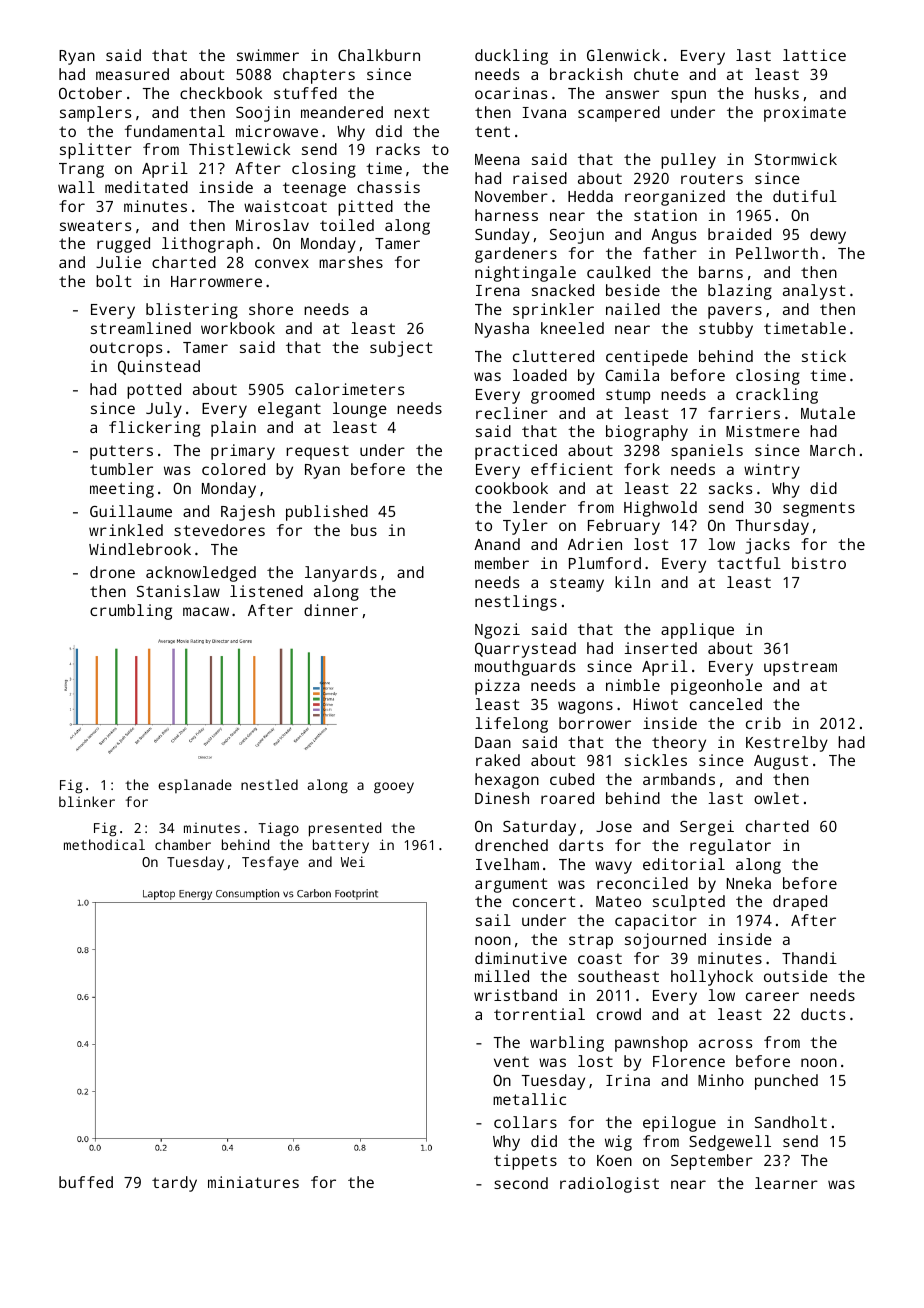 Image resolution: width=924 pixels, height=1308 pixels. What do you see at coordinates (521, 1183) in the screenshot?
I see `second` at bounding box center [521, 1183].
